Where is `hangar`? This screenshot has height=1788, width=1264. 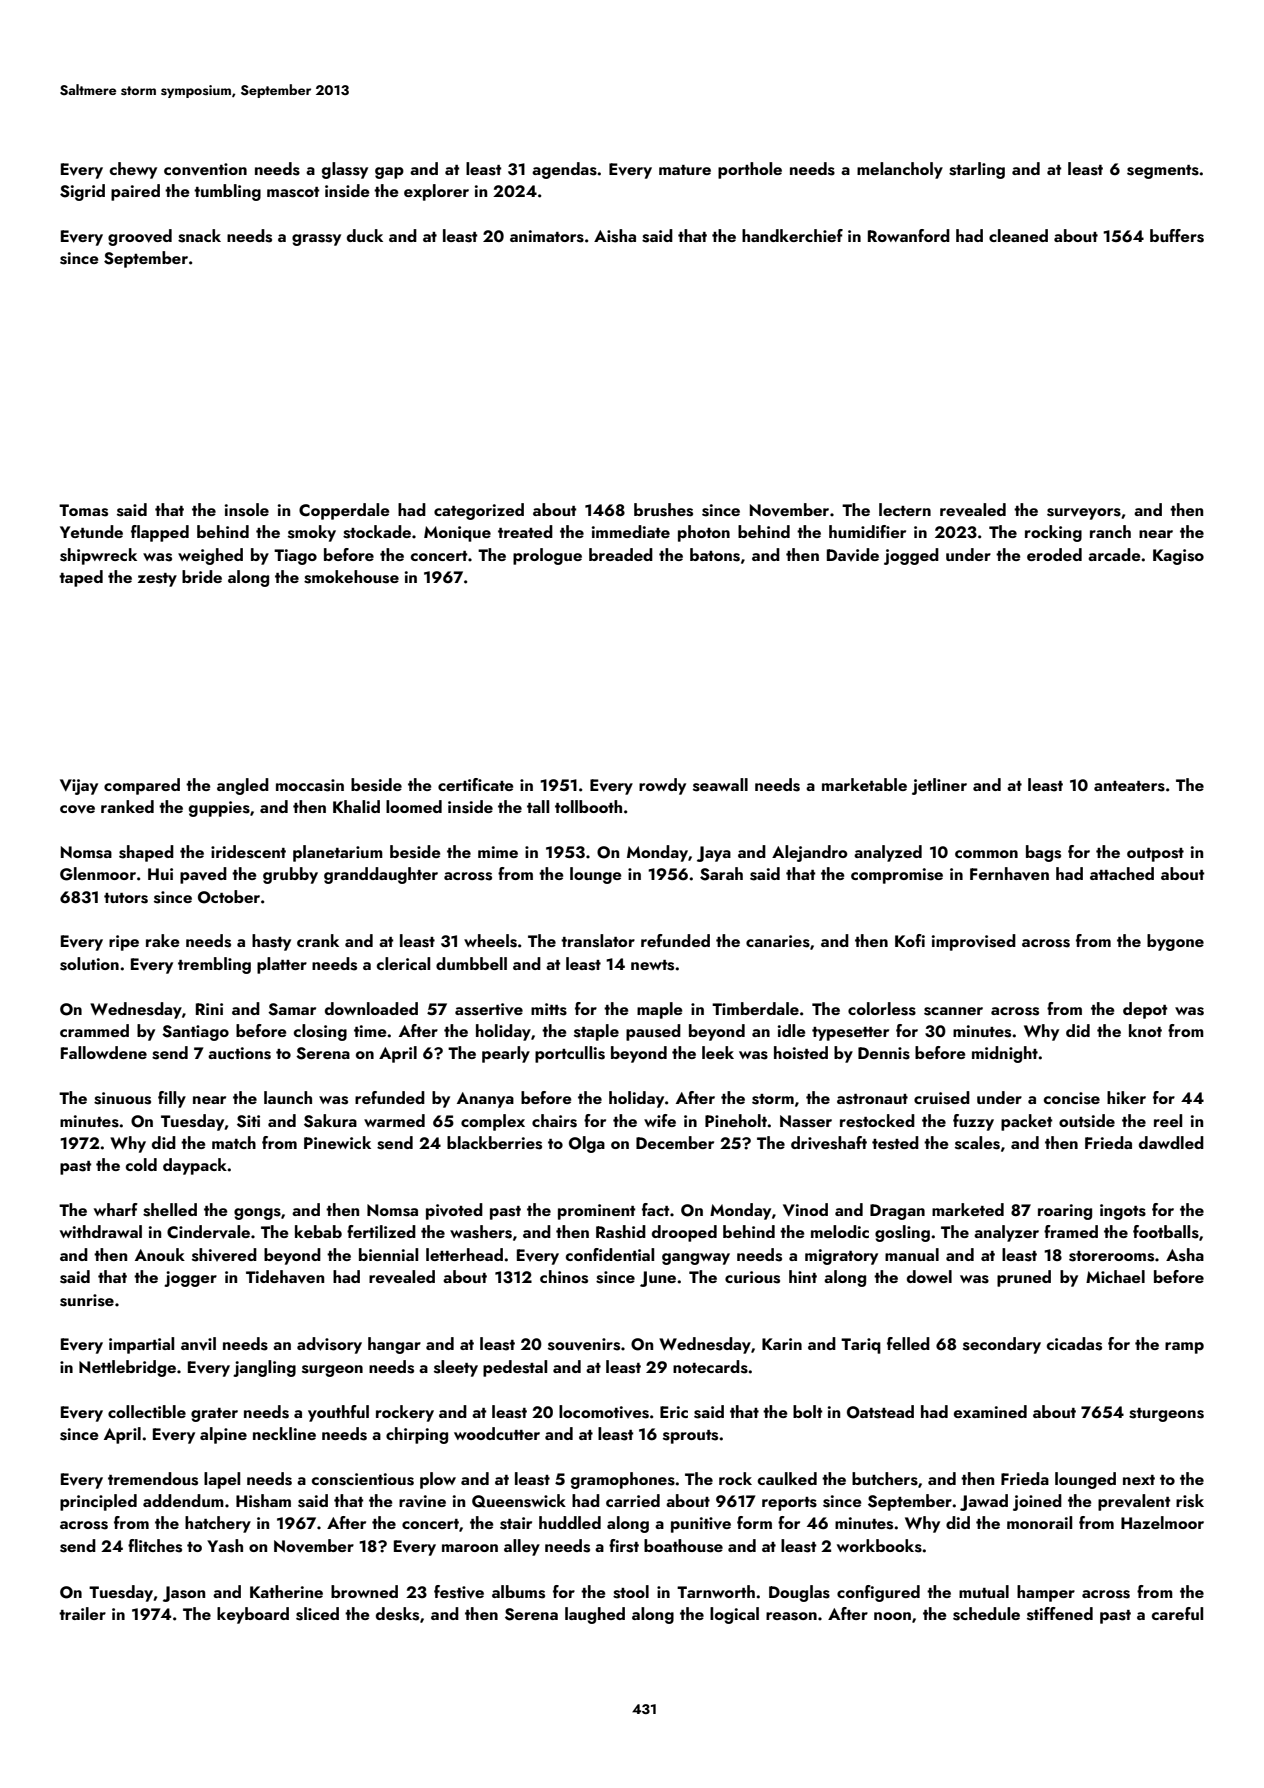
hangar is located at coordinates (394, 1345).
